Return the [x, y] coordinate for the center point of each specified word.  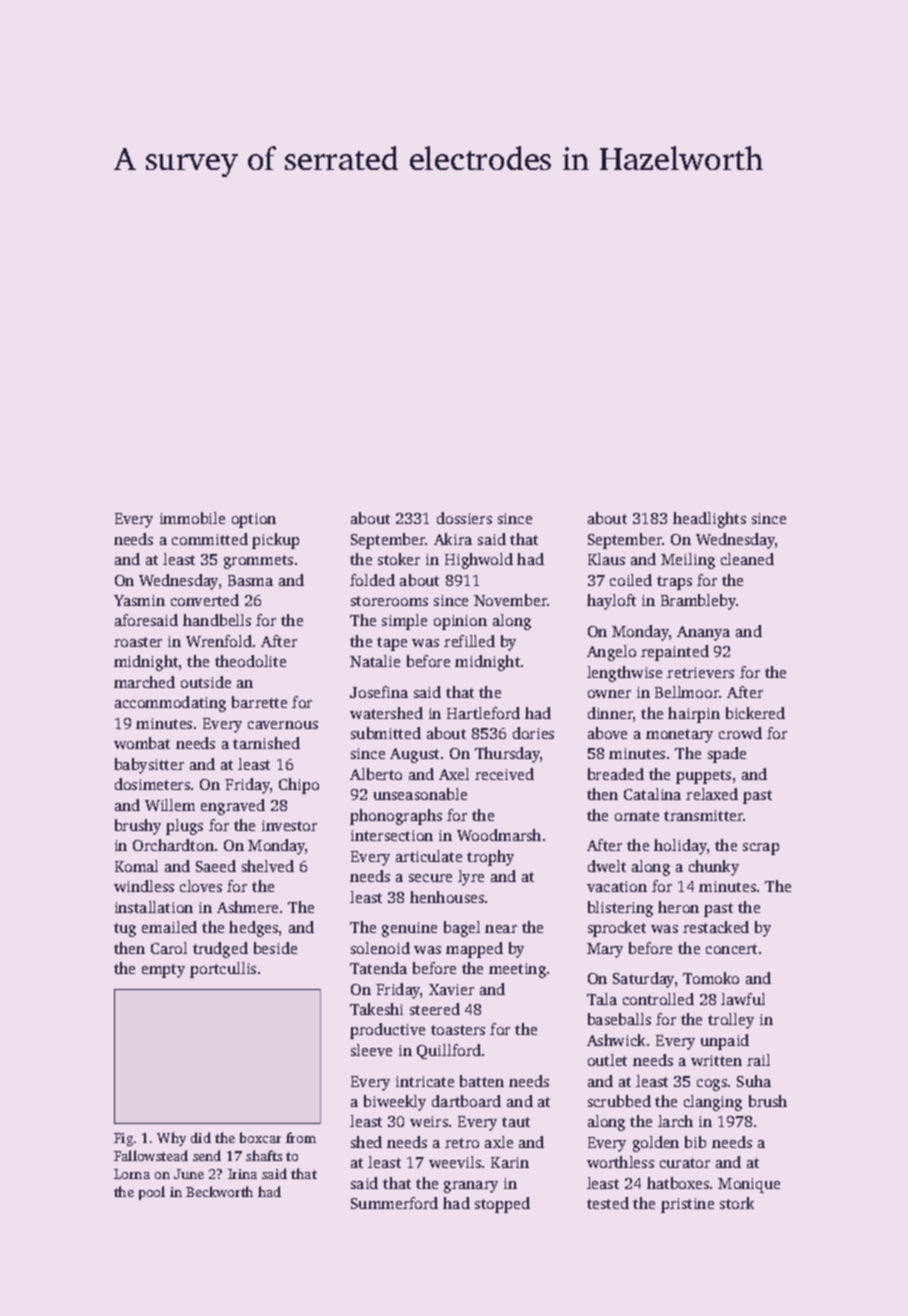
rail [758, 1060]
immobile [192, 518]
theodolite [250, 661]
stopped [502, 1205]
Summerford [394, 1203]
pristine [687, 1205]
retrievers [700, 672]
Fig [123, 1139]
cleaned [747, 559]
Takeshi [376, 1009]
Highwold [479, 561]
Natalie [375, 661]
